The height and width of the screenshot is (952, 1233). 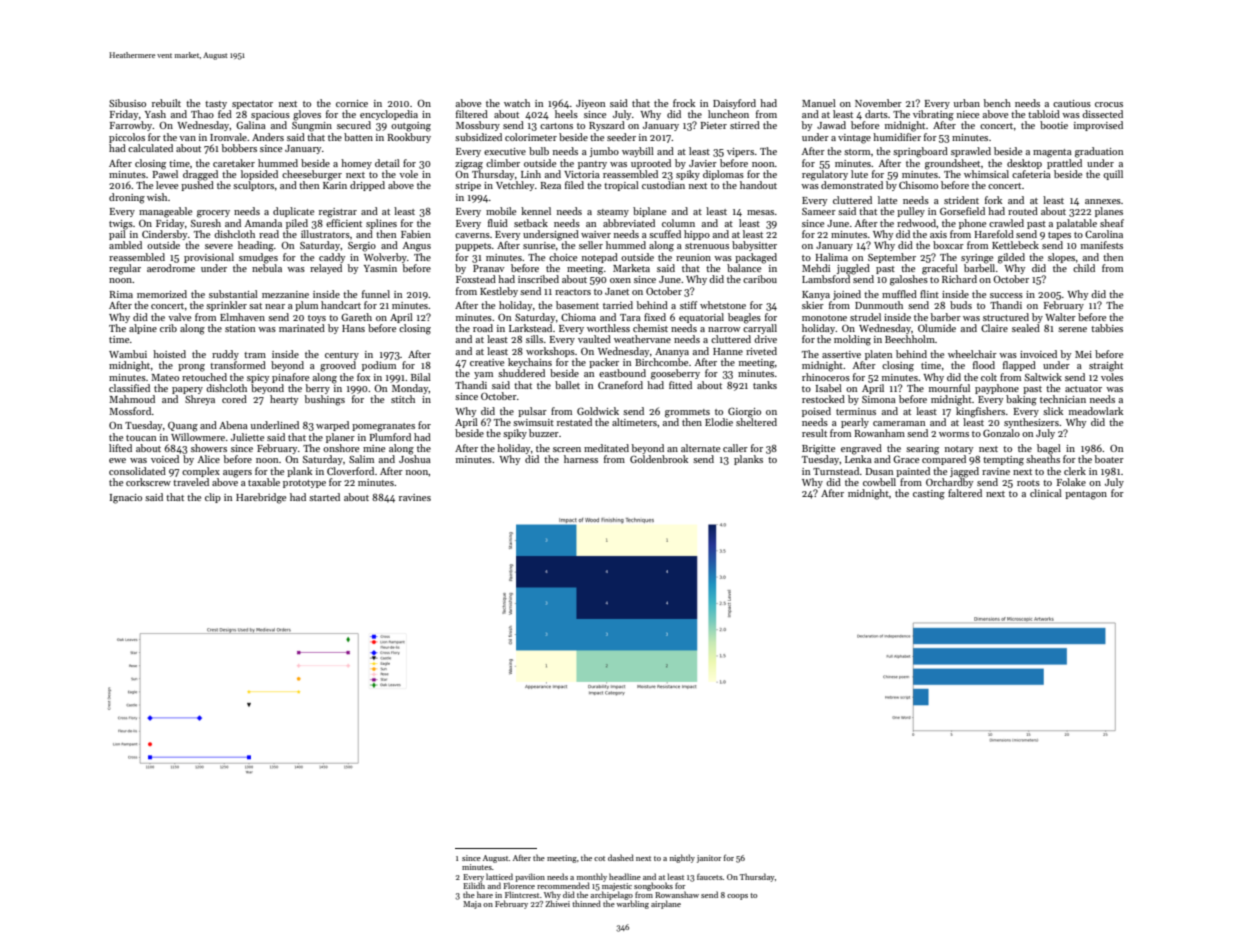 What do you see at coordinates (710, 877) in the screenshot?
I see `faucets` at bounding box center [710, 877].
